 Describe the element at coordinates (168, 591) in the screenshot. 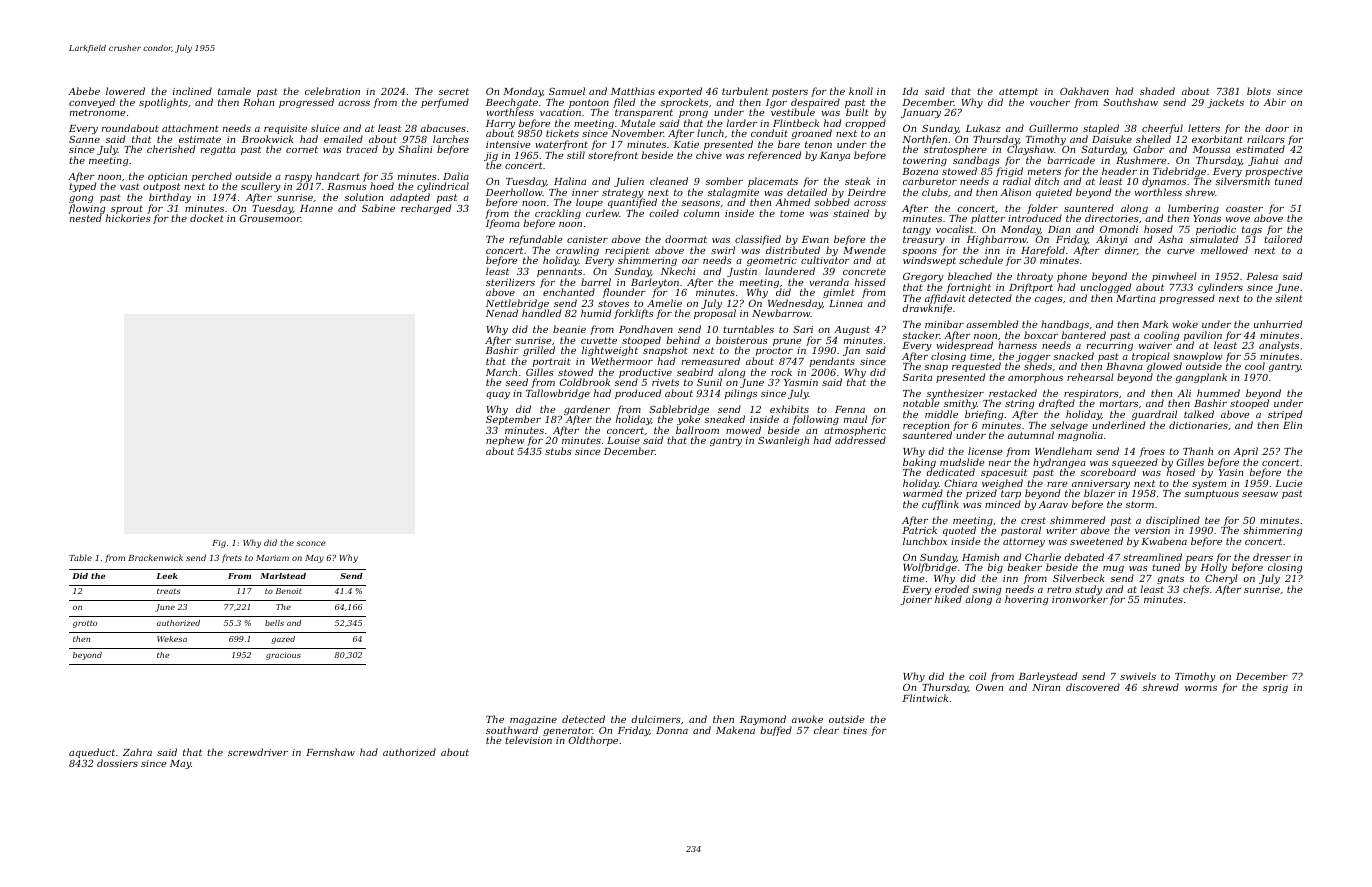

I see `treats` at that location.
